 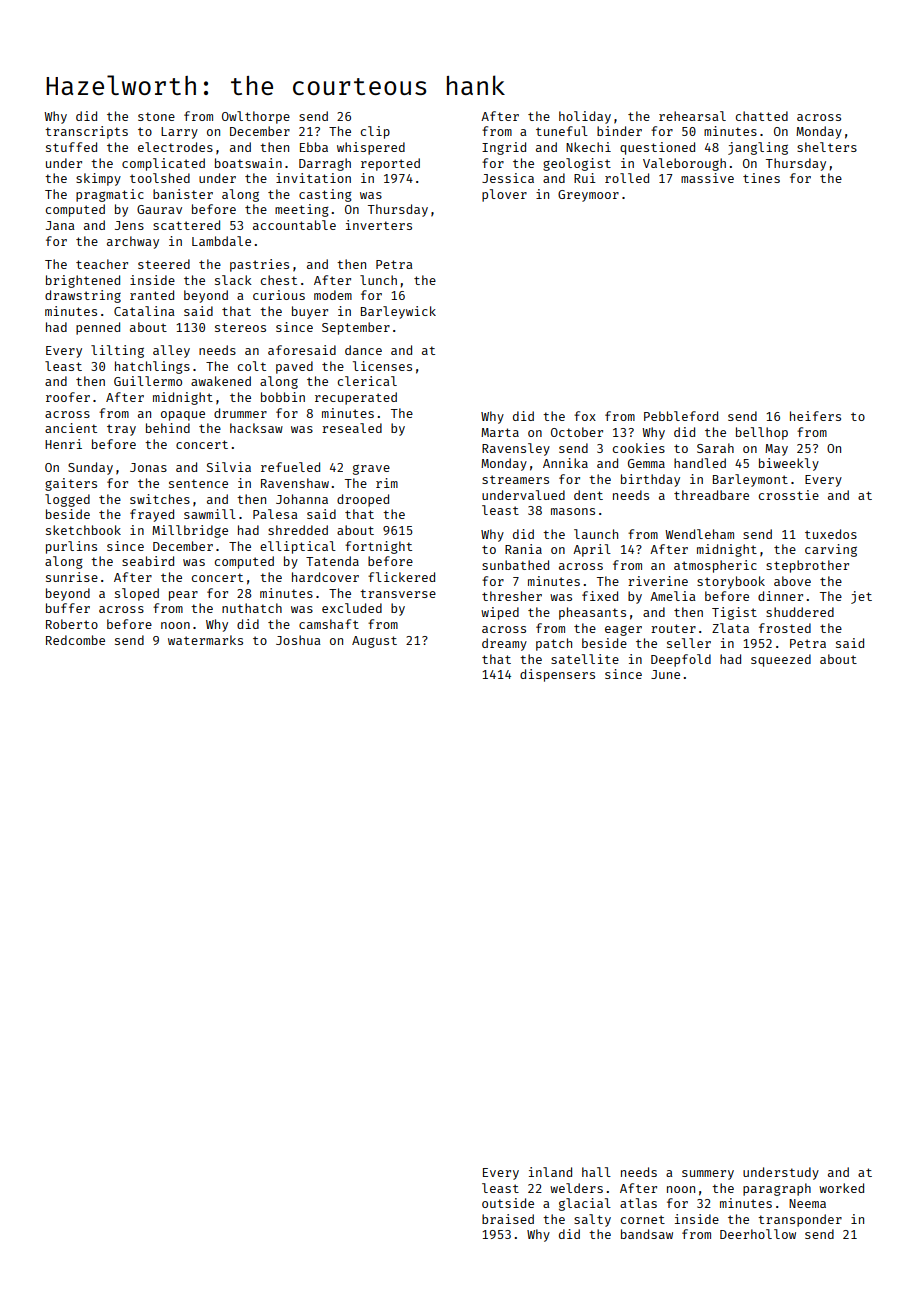 I want to click on braised, so click(x=508, y=1219).
